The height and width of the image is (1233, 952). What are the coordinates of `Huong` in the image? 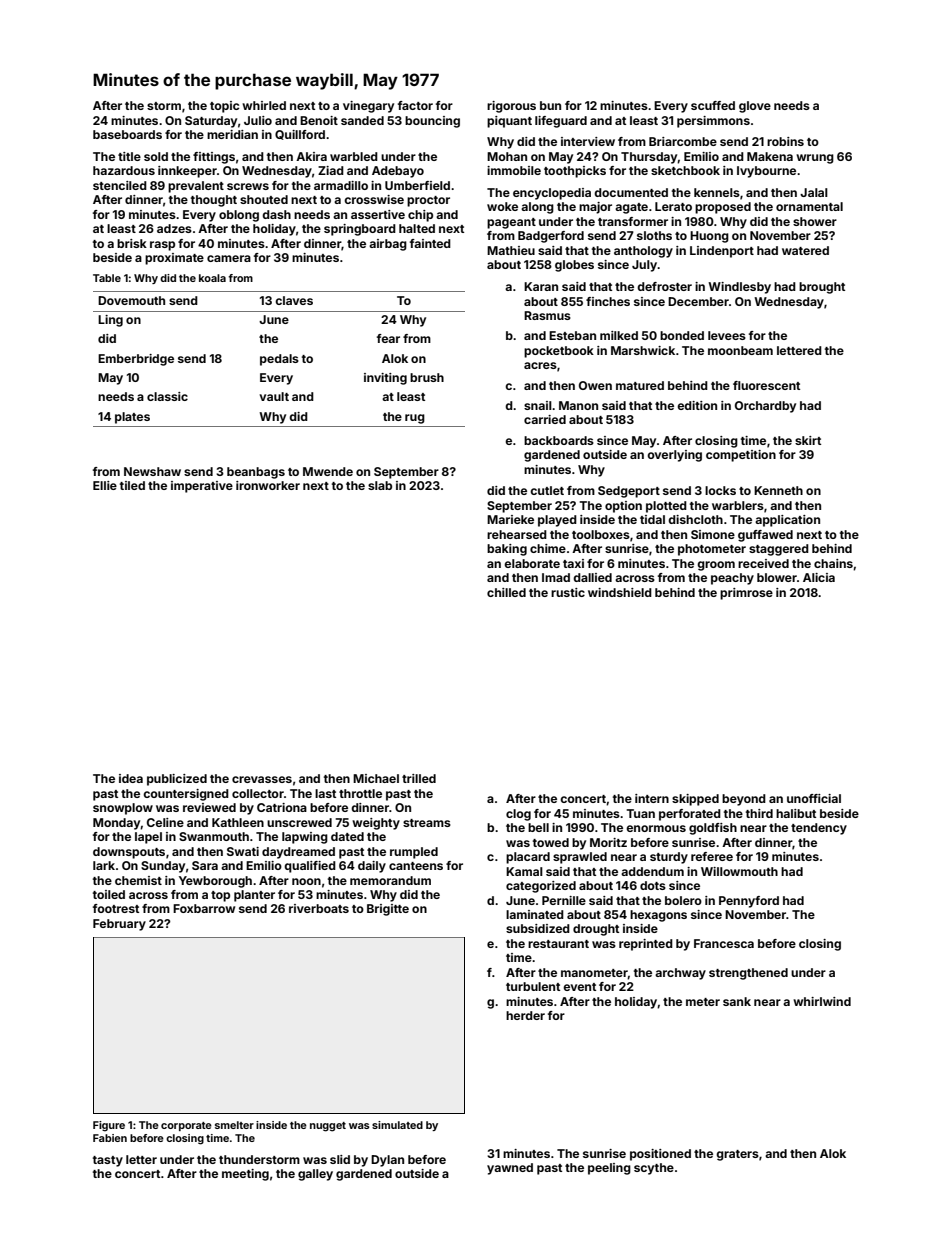 It's located at (709, 237).
